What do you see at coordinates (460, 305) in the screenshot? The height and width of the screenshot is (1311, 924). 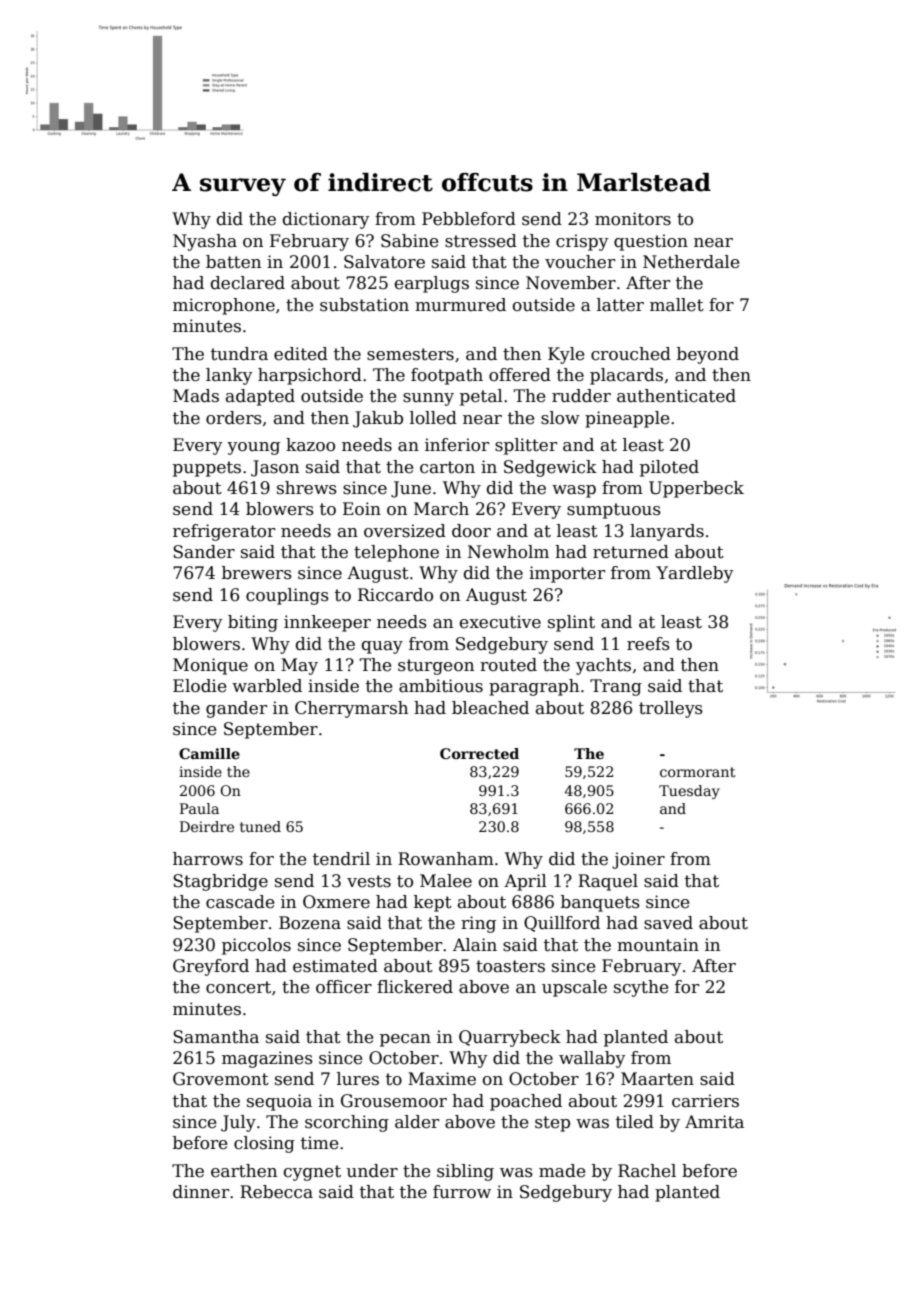 I see `murmured` at bounding box center [460, 305].
